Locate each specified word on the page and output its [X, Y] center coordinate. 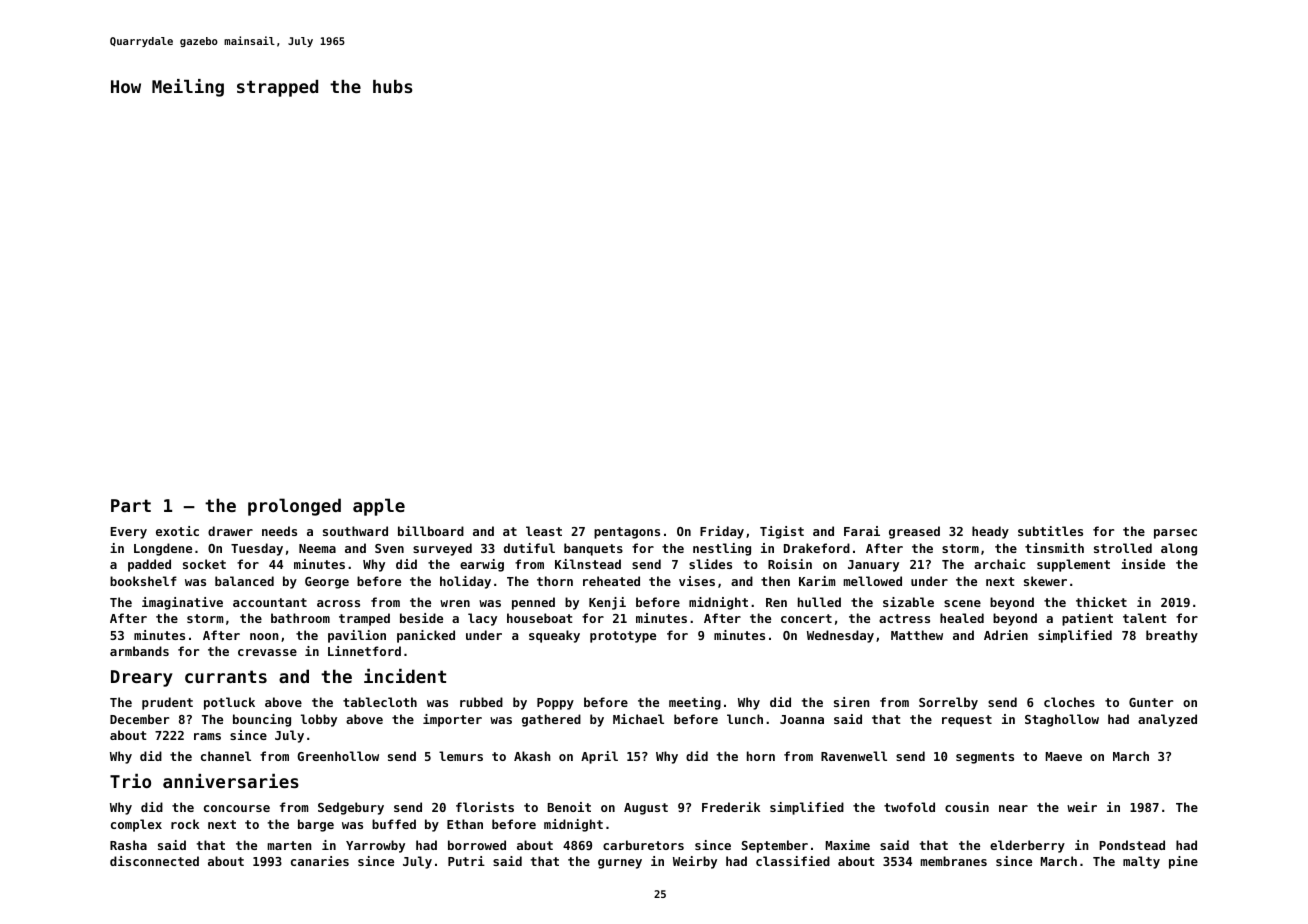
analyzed [1167, 720]
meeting [695, 703]
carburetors [643, 845]
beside [421, 618]
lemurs [461, 756]
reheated [611, 581]
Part [131, 505]
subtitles [1050, 531]
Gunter [1151, 702]
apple [379, 507]
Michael [638, 719]
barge [316, 825]
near [1013, 808]
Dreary [142, 678]
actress [904, 618]
